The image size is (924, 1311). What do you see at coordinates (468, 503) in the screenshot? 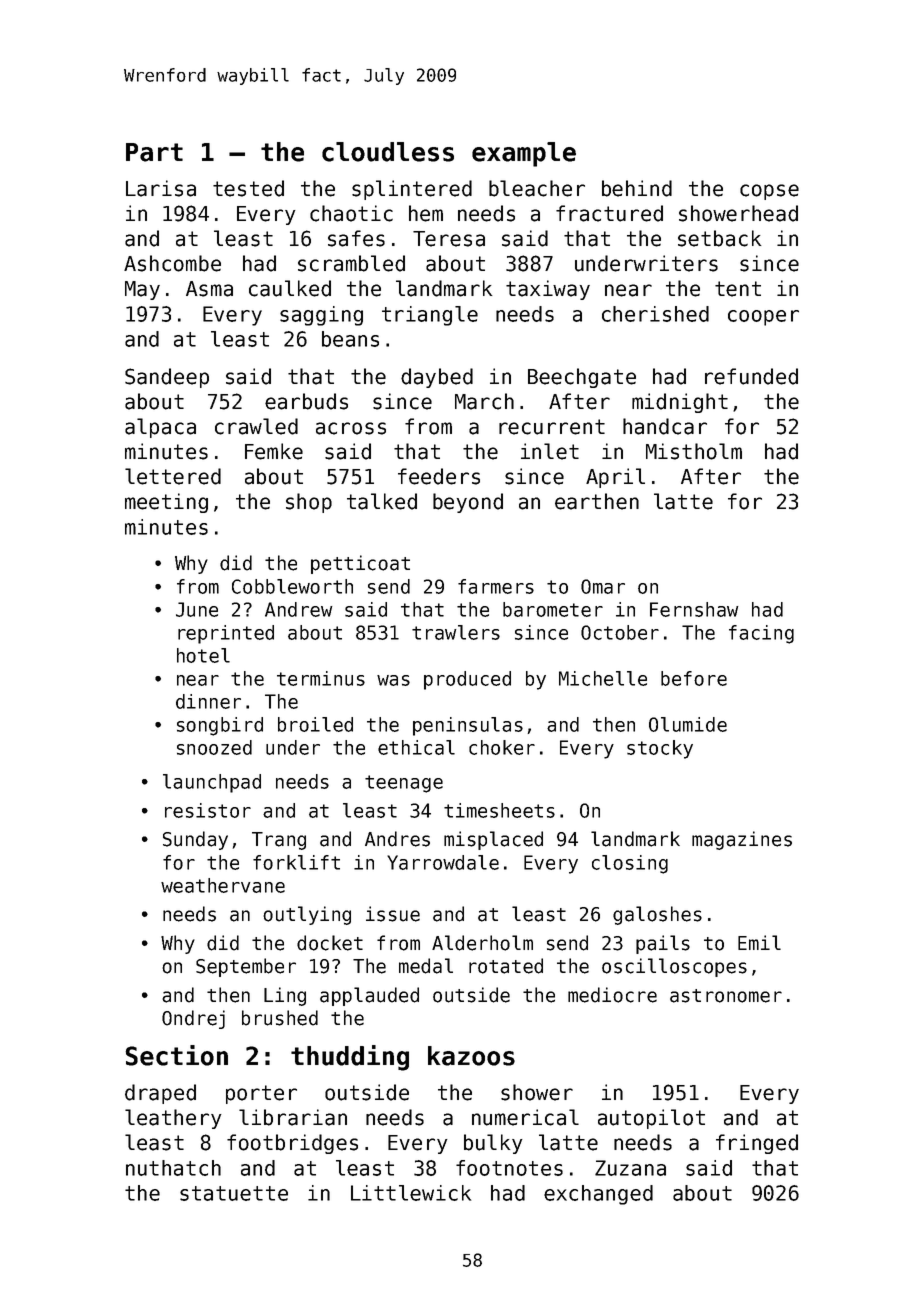
I see `beyond` at bounding box center [468, 503].
